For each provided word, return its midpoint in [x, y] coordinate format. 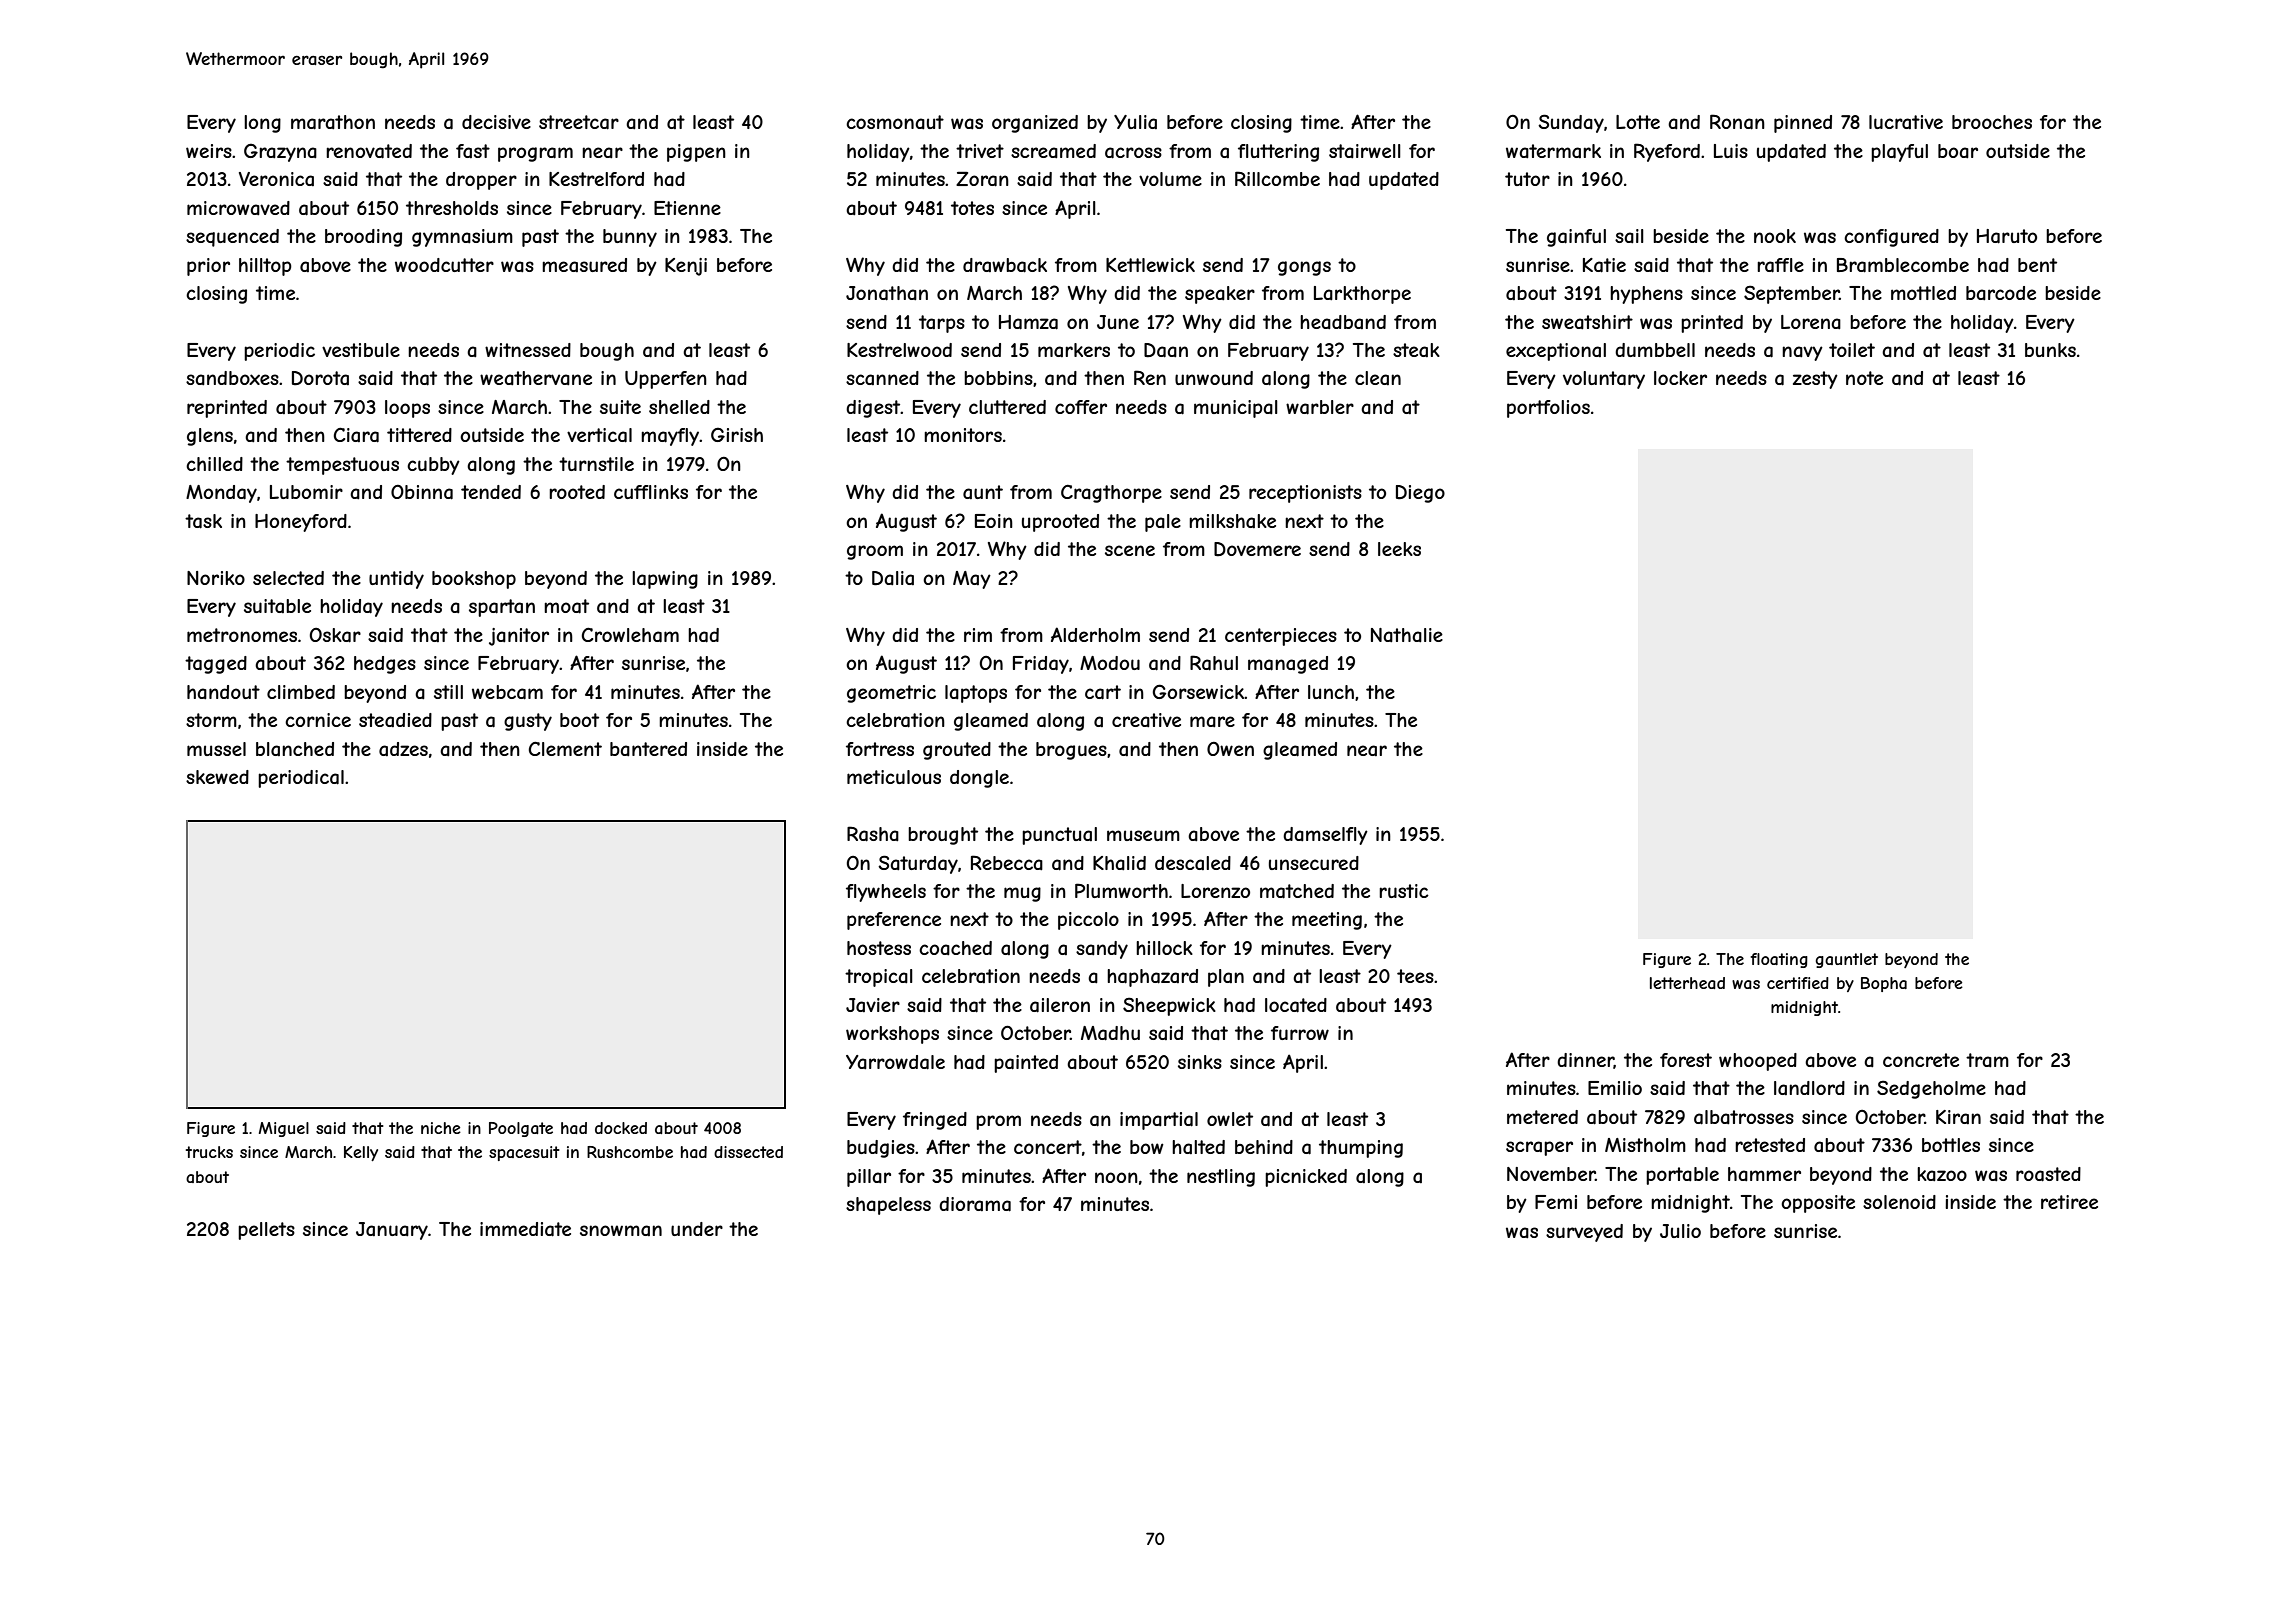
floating [1779, 960]
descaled [1193, 863]
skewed [217, 777]
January [392, 1231]
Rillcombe [1277, 178]
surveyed [1584, 1233]
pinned [1803, 124]
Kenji [686, 267]
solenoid [1899, 1202]
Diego [1420, 494]
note [1864, 378]
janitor [519, 637]
